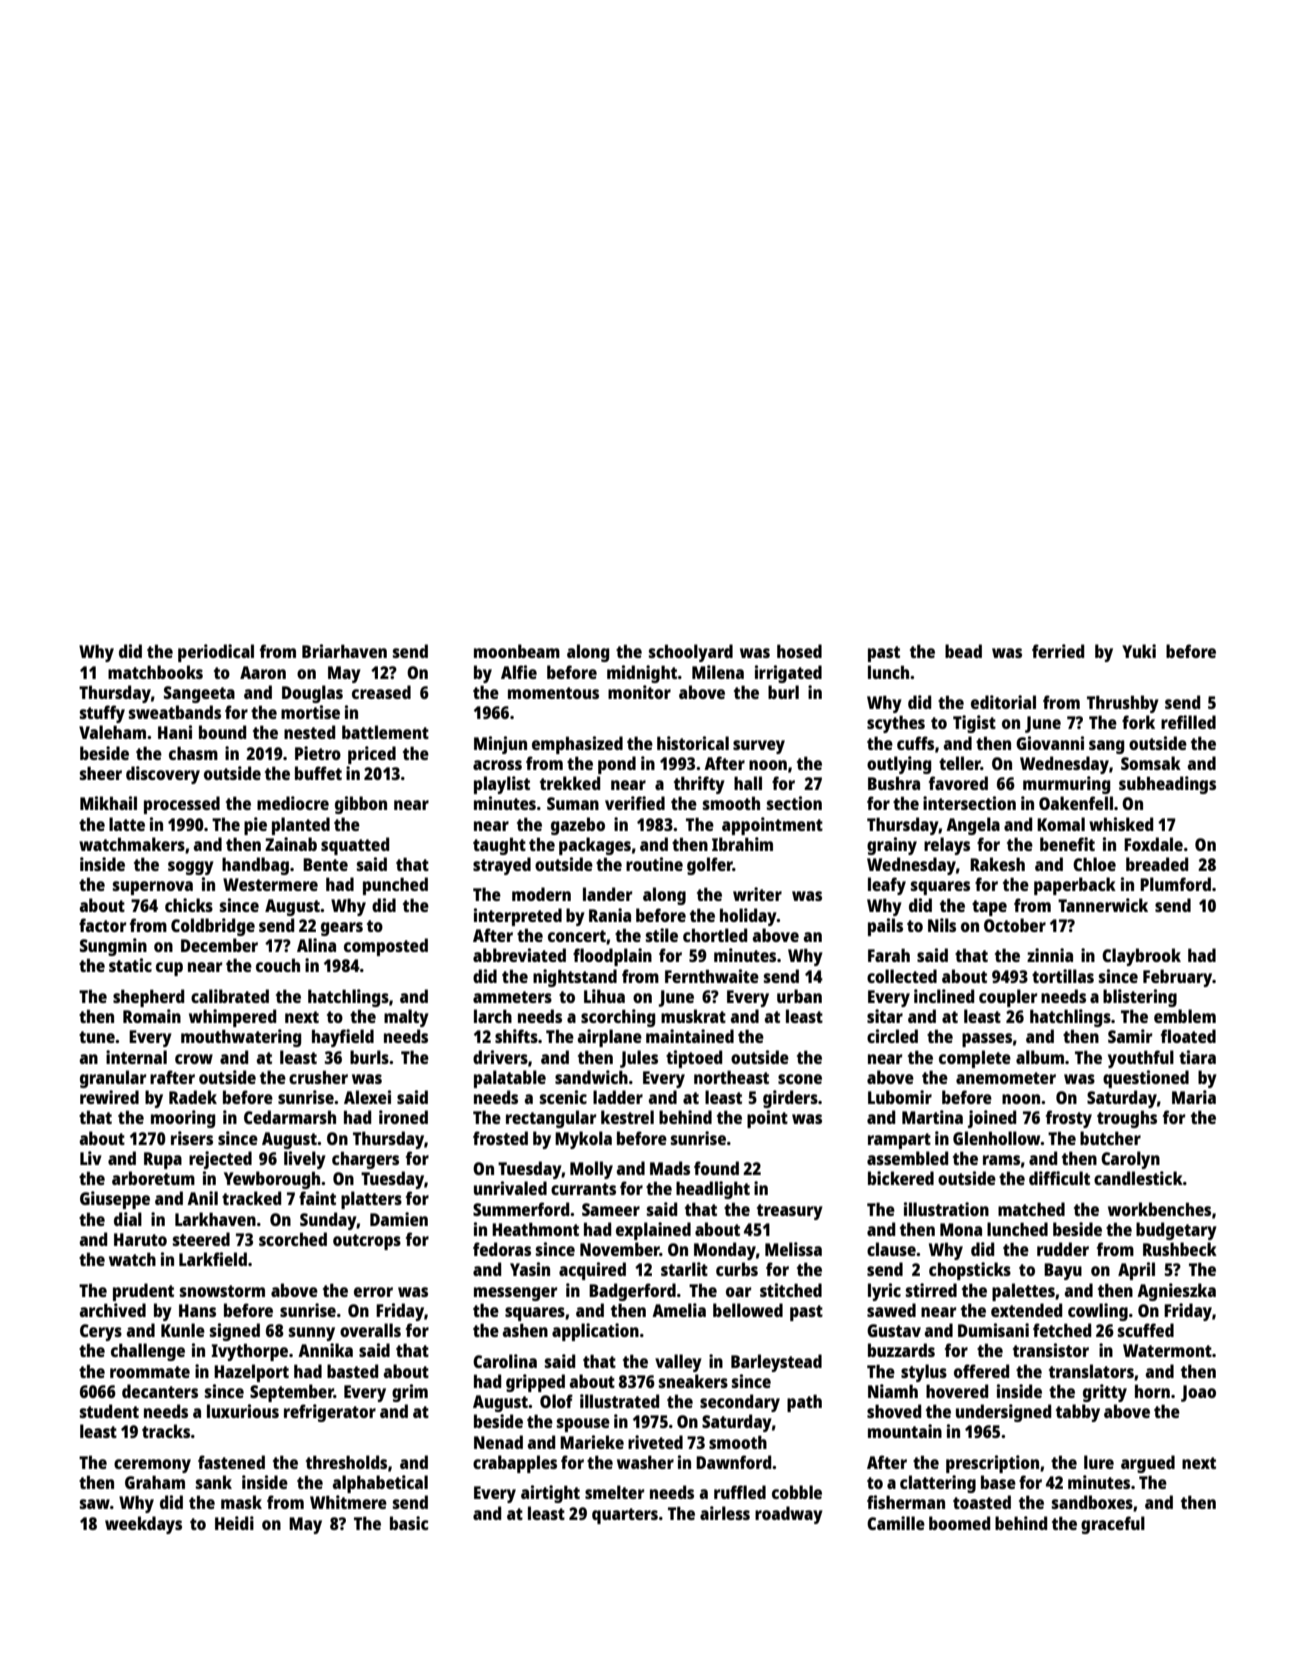 The width and height of the screenshot is (1296, 1677). Describe the element at coordinates (1001, 1160) in the screenshot. I see `rams` at that location.
